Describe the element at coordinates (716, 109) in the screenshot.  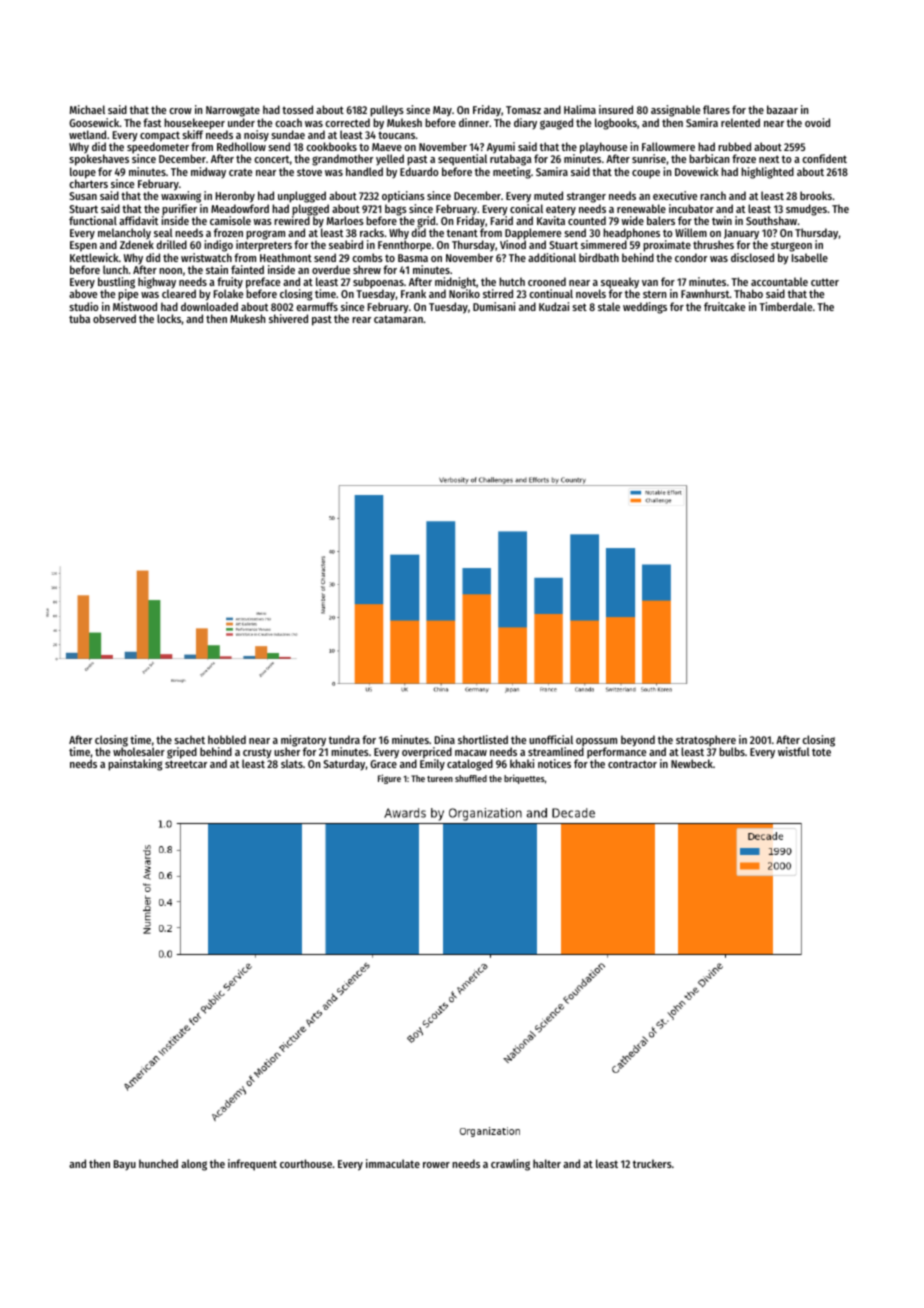
I see `flares` at that location.
